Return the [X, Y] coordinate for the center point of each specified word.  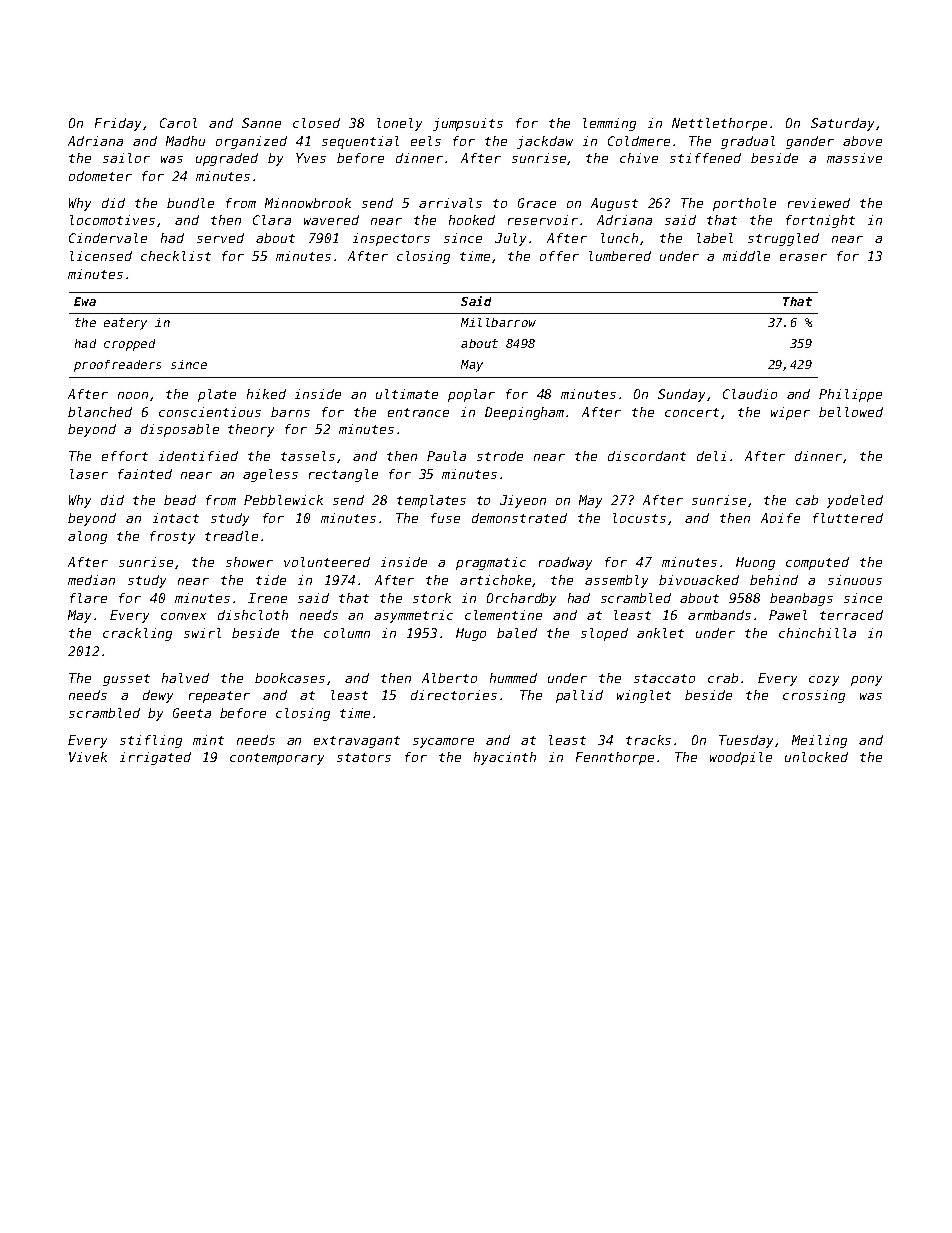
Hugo [471, 634]
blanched [100, 412]
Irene [267, 598]
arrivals [450, 203]
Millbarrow [498, 322]
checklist [176, 256]
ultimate [407, 394]
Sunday [681, 395]
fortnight [820, 221]
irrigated [155, 758]
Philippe [850, 395]
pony [866, 681]
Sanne [261, 123]
